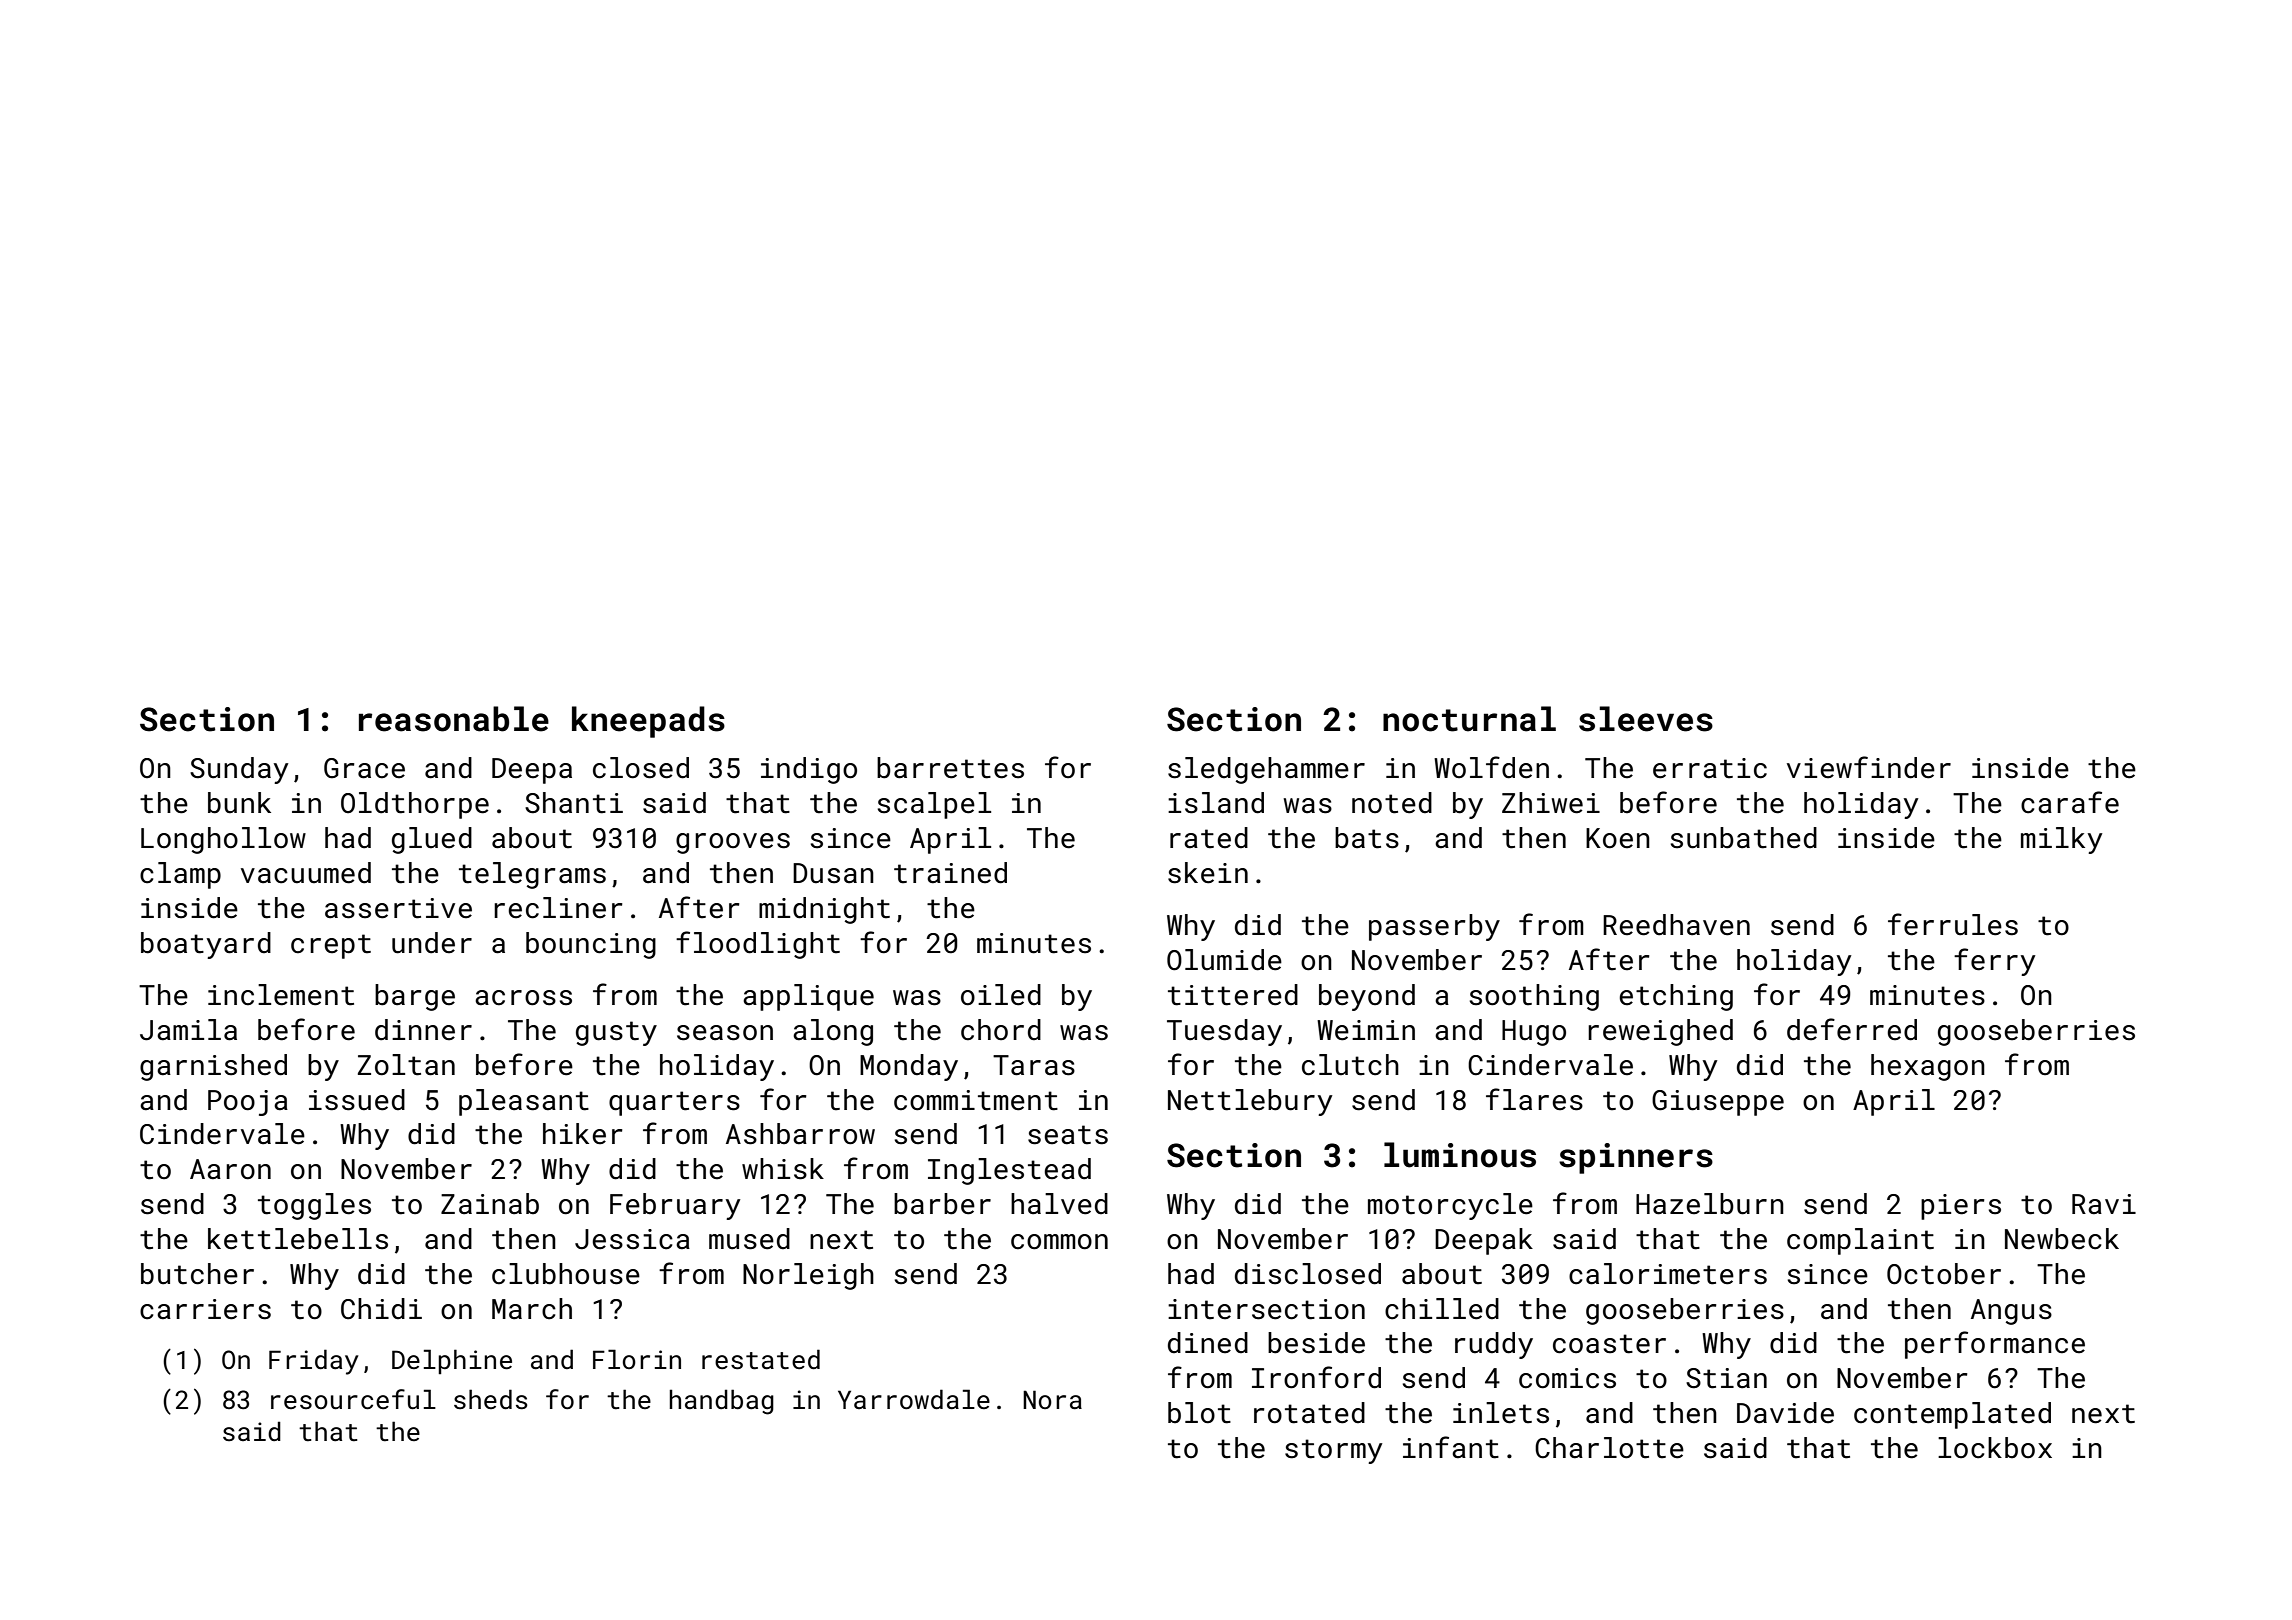 This document has height=1620, width=2292. What do you see at coordinates (398, 908) in the document?
I see `assertive` at bounding box center [398, 908].
